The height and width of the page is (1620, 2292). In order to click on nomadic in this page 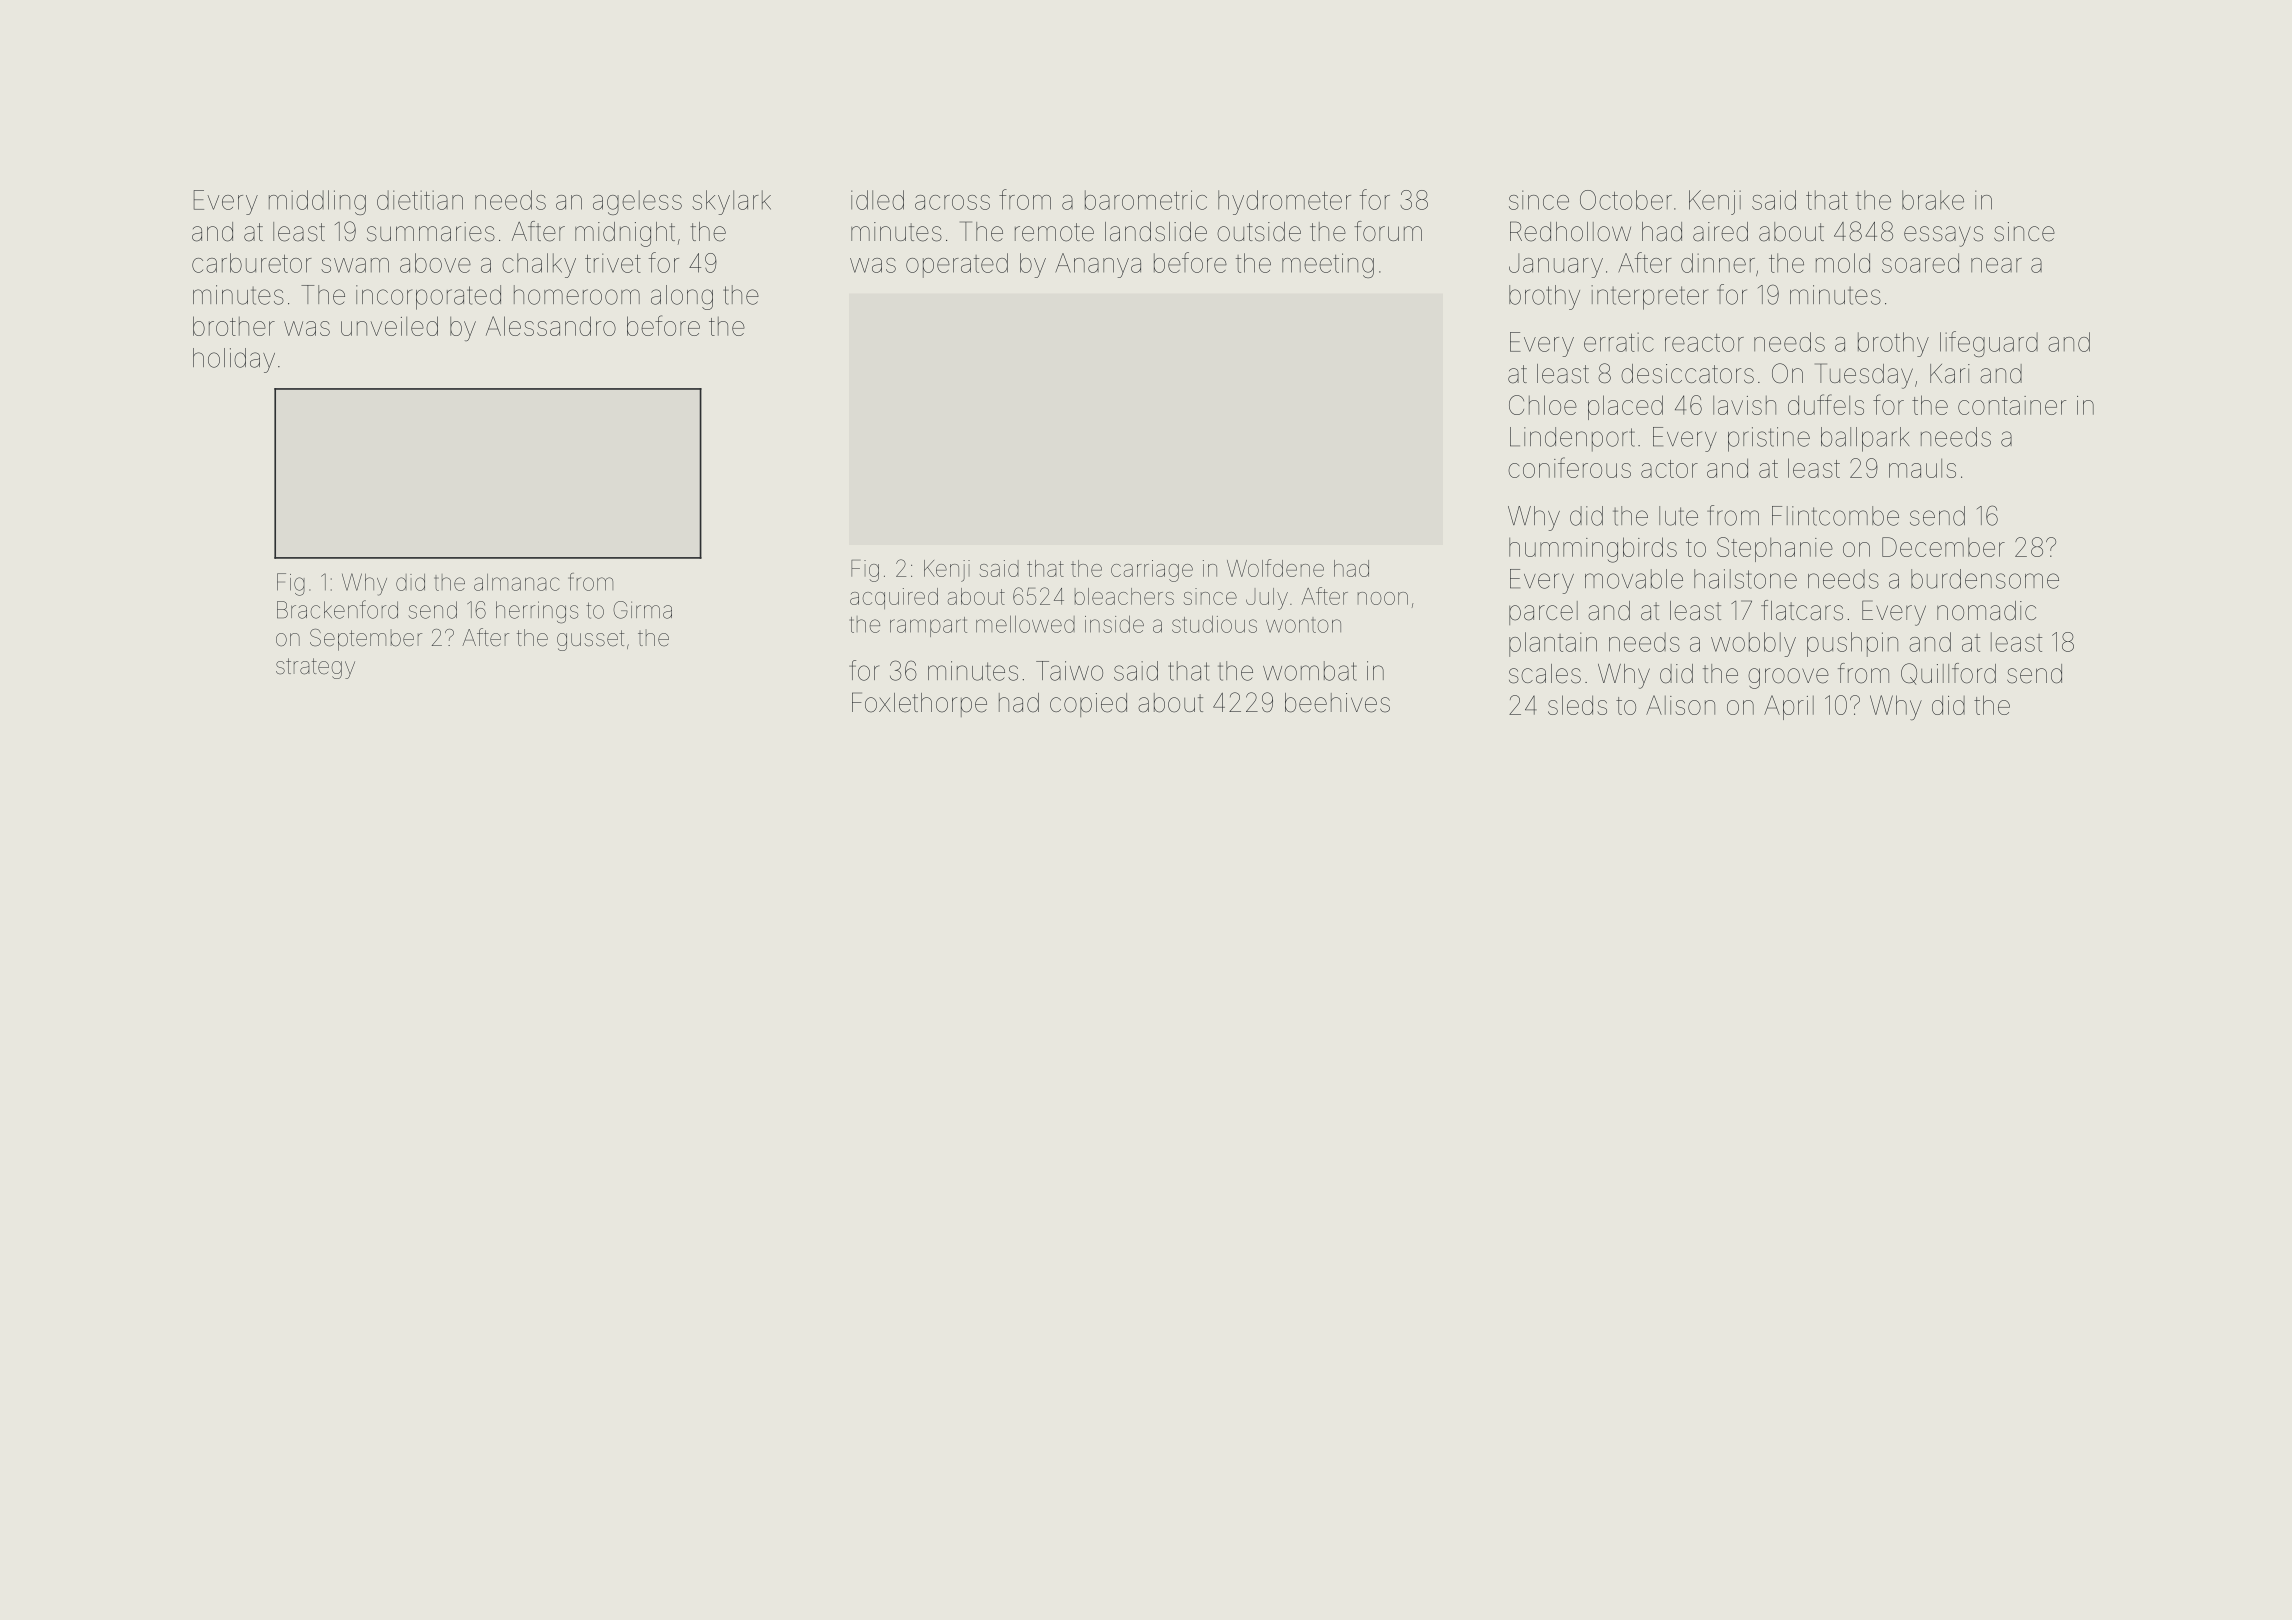, I will do `click(1986, 611)`.
